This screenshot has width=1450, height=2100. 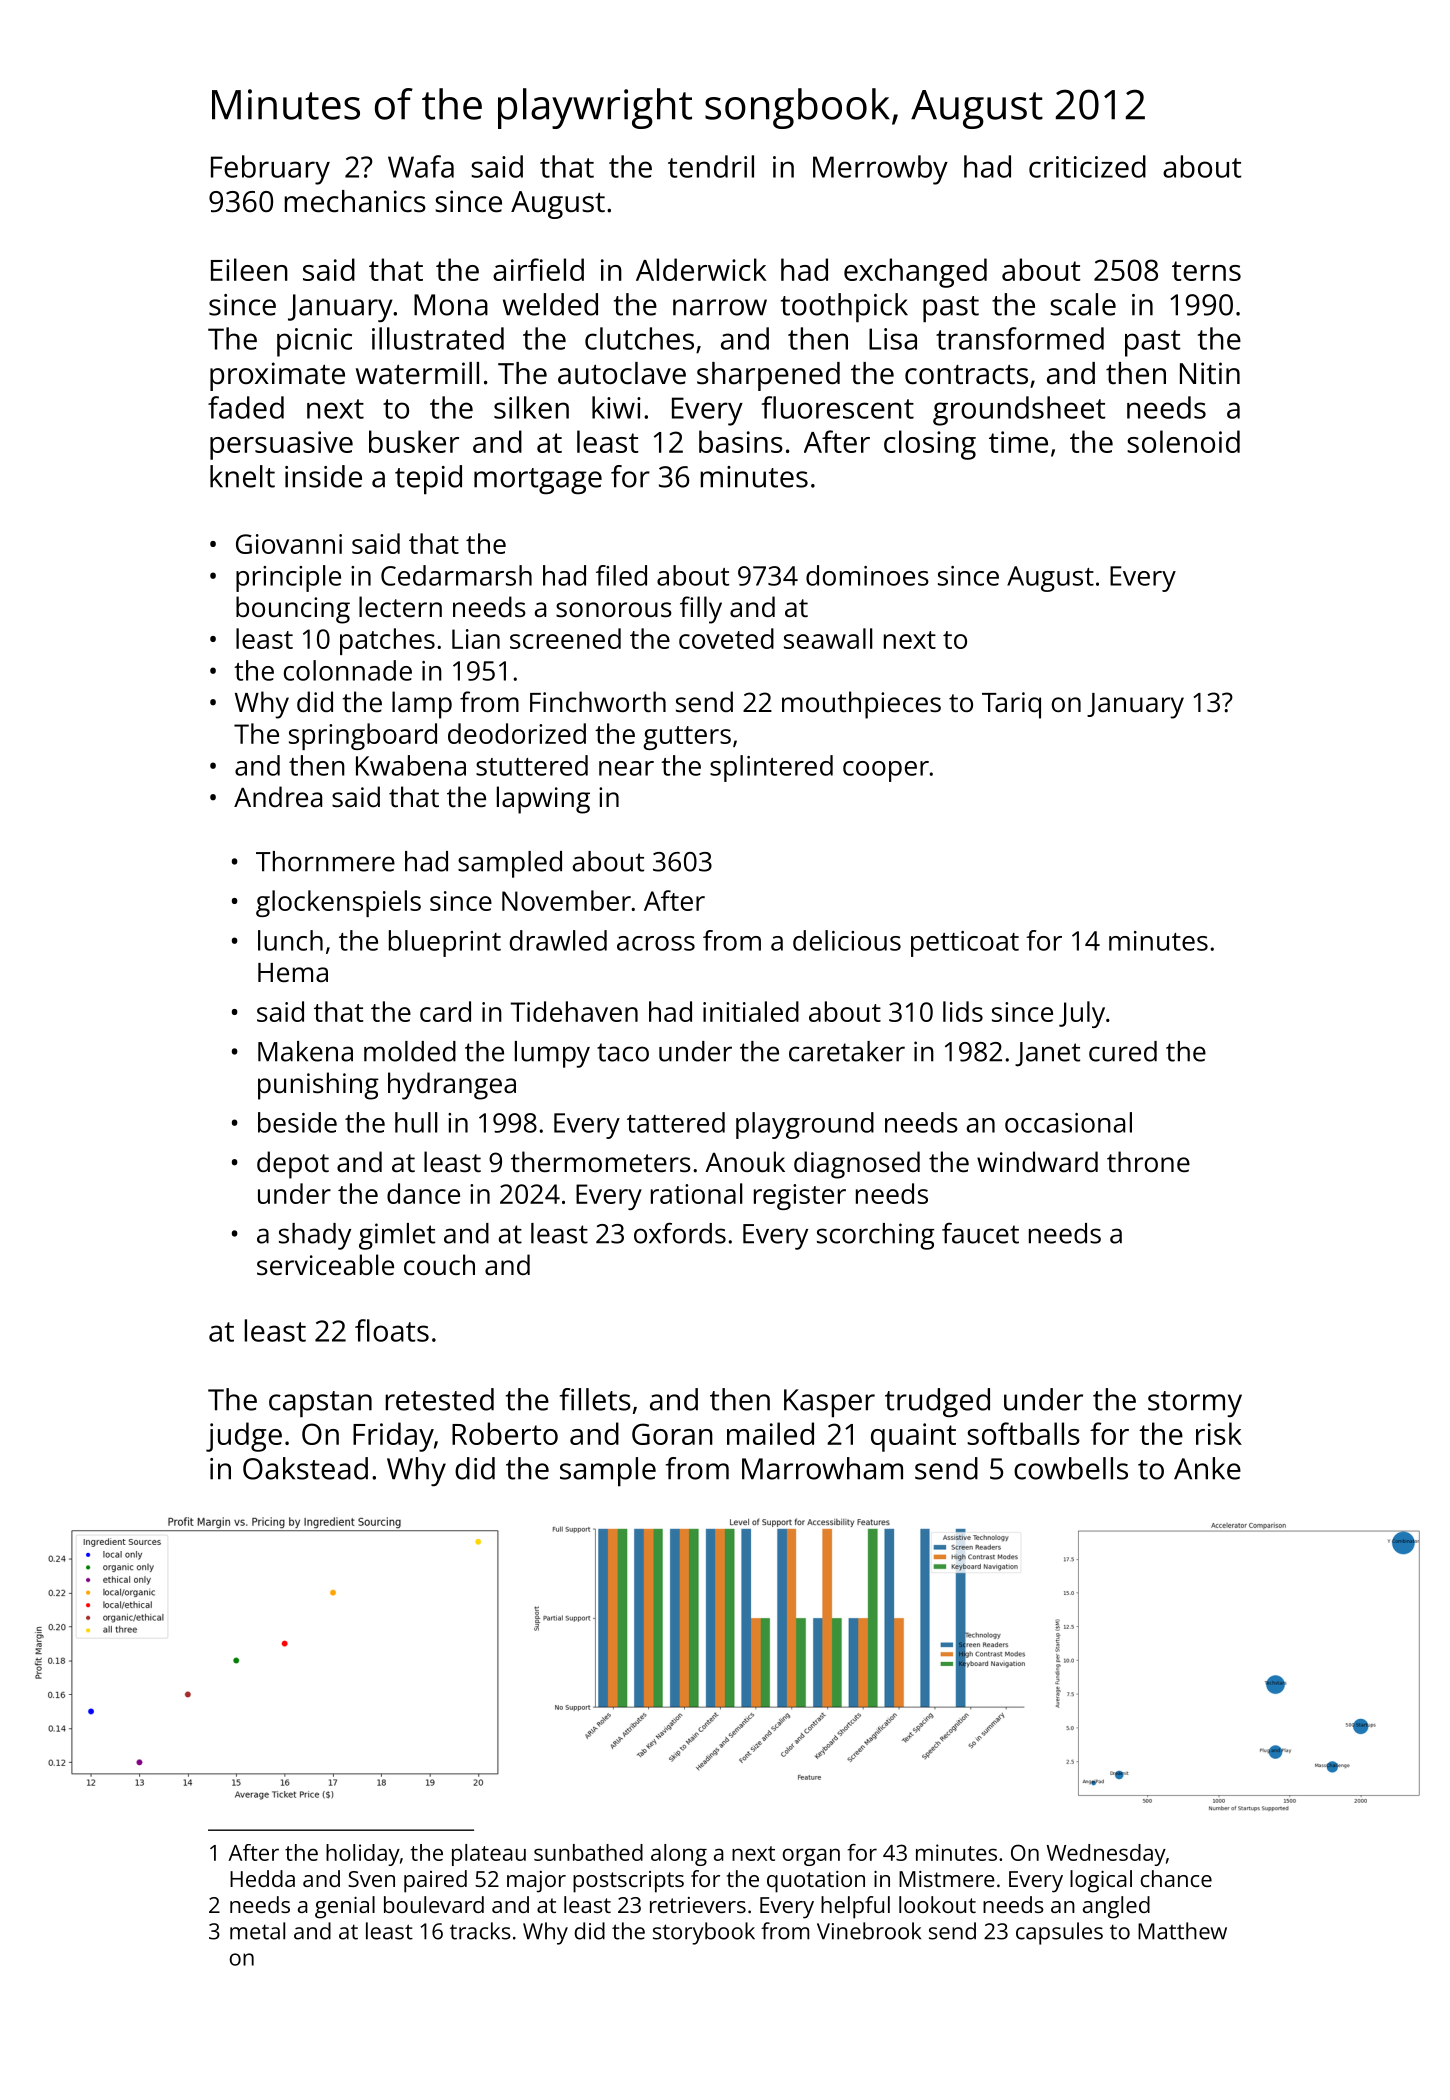 What do you see at coordinates (456, 575) in the screenshot?
I see `Cedarmarsh` at bounding box center [456, 575].
